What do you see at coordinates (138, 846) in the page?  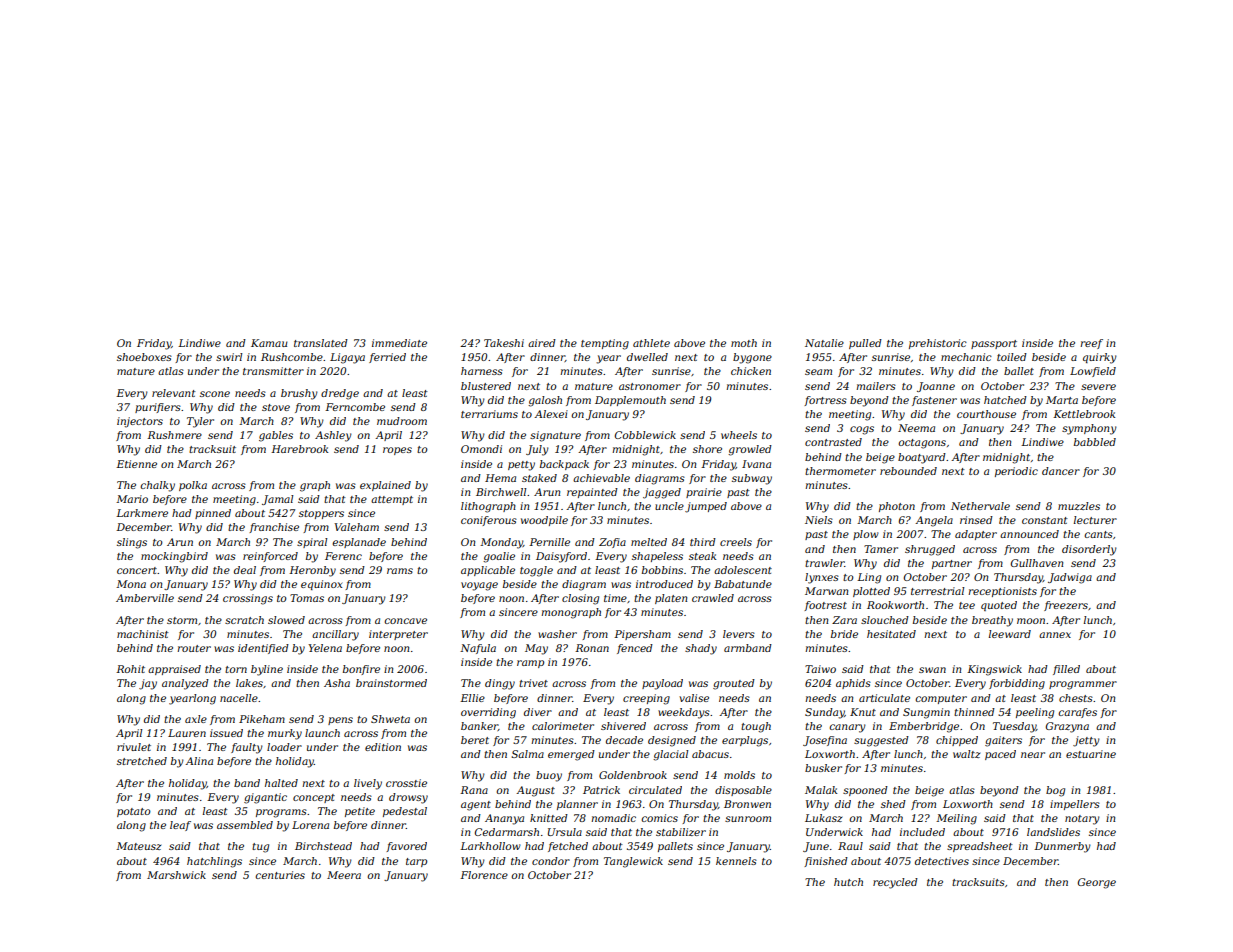 I see `Mateusz` at bounding box center [138, 846].
